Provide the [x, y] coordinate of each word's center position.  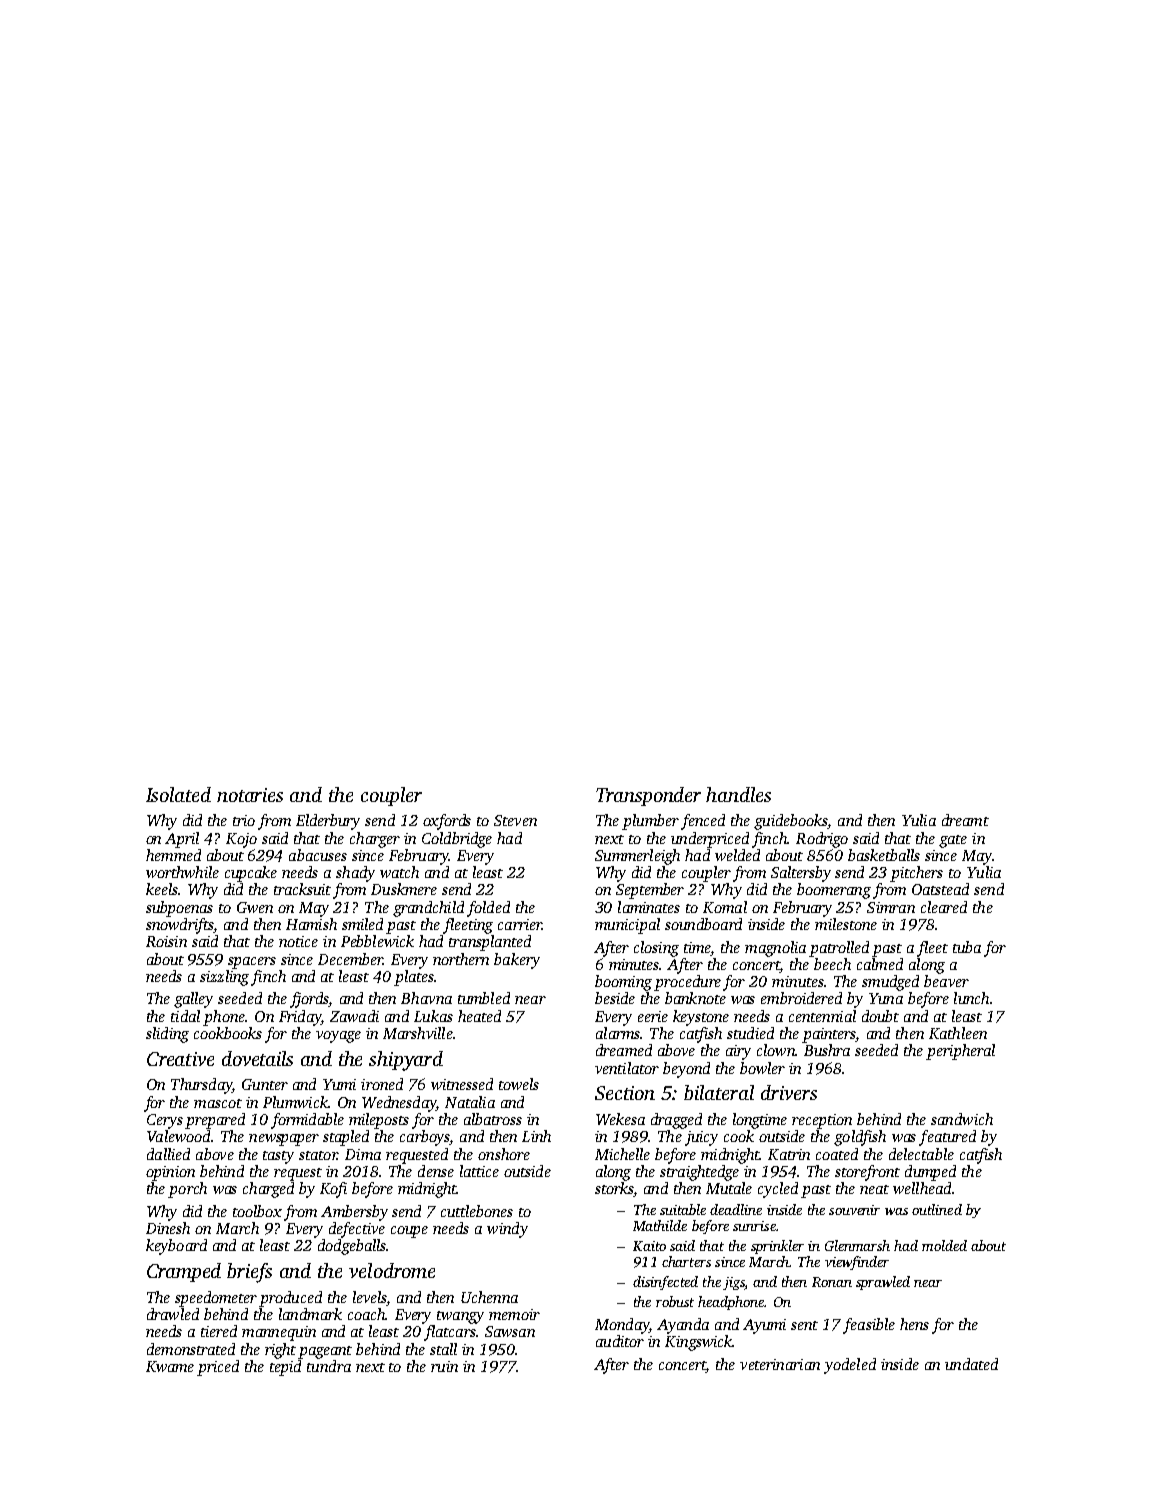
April [182, 840]
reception [822, 1121]
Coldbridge [457, 840]
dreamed [624, 1050]
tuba [967, 947]
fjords [309, 1000]
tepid [285, 1368]
